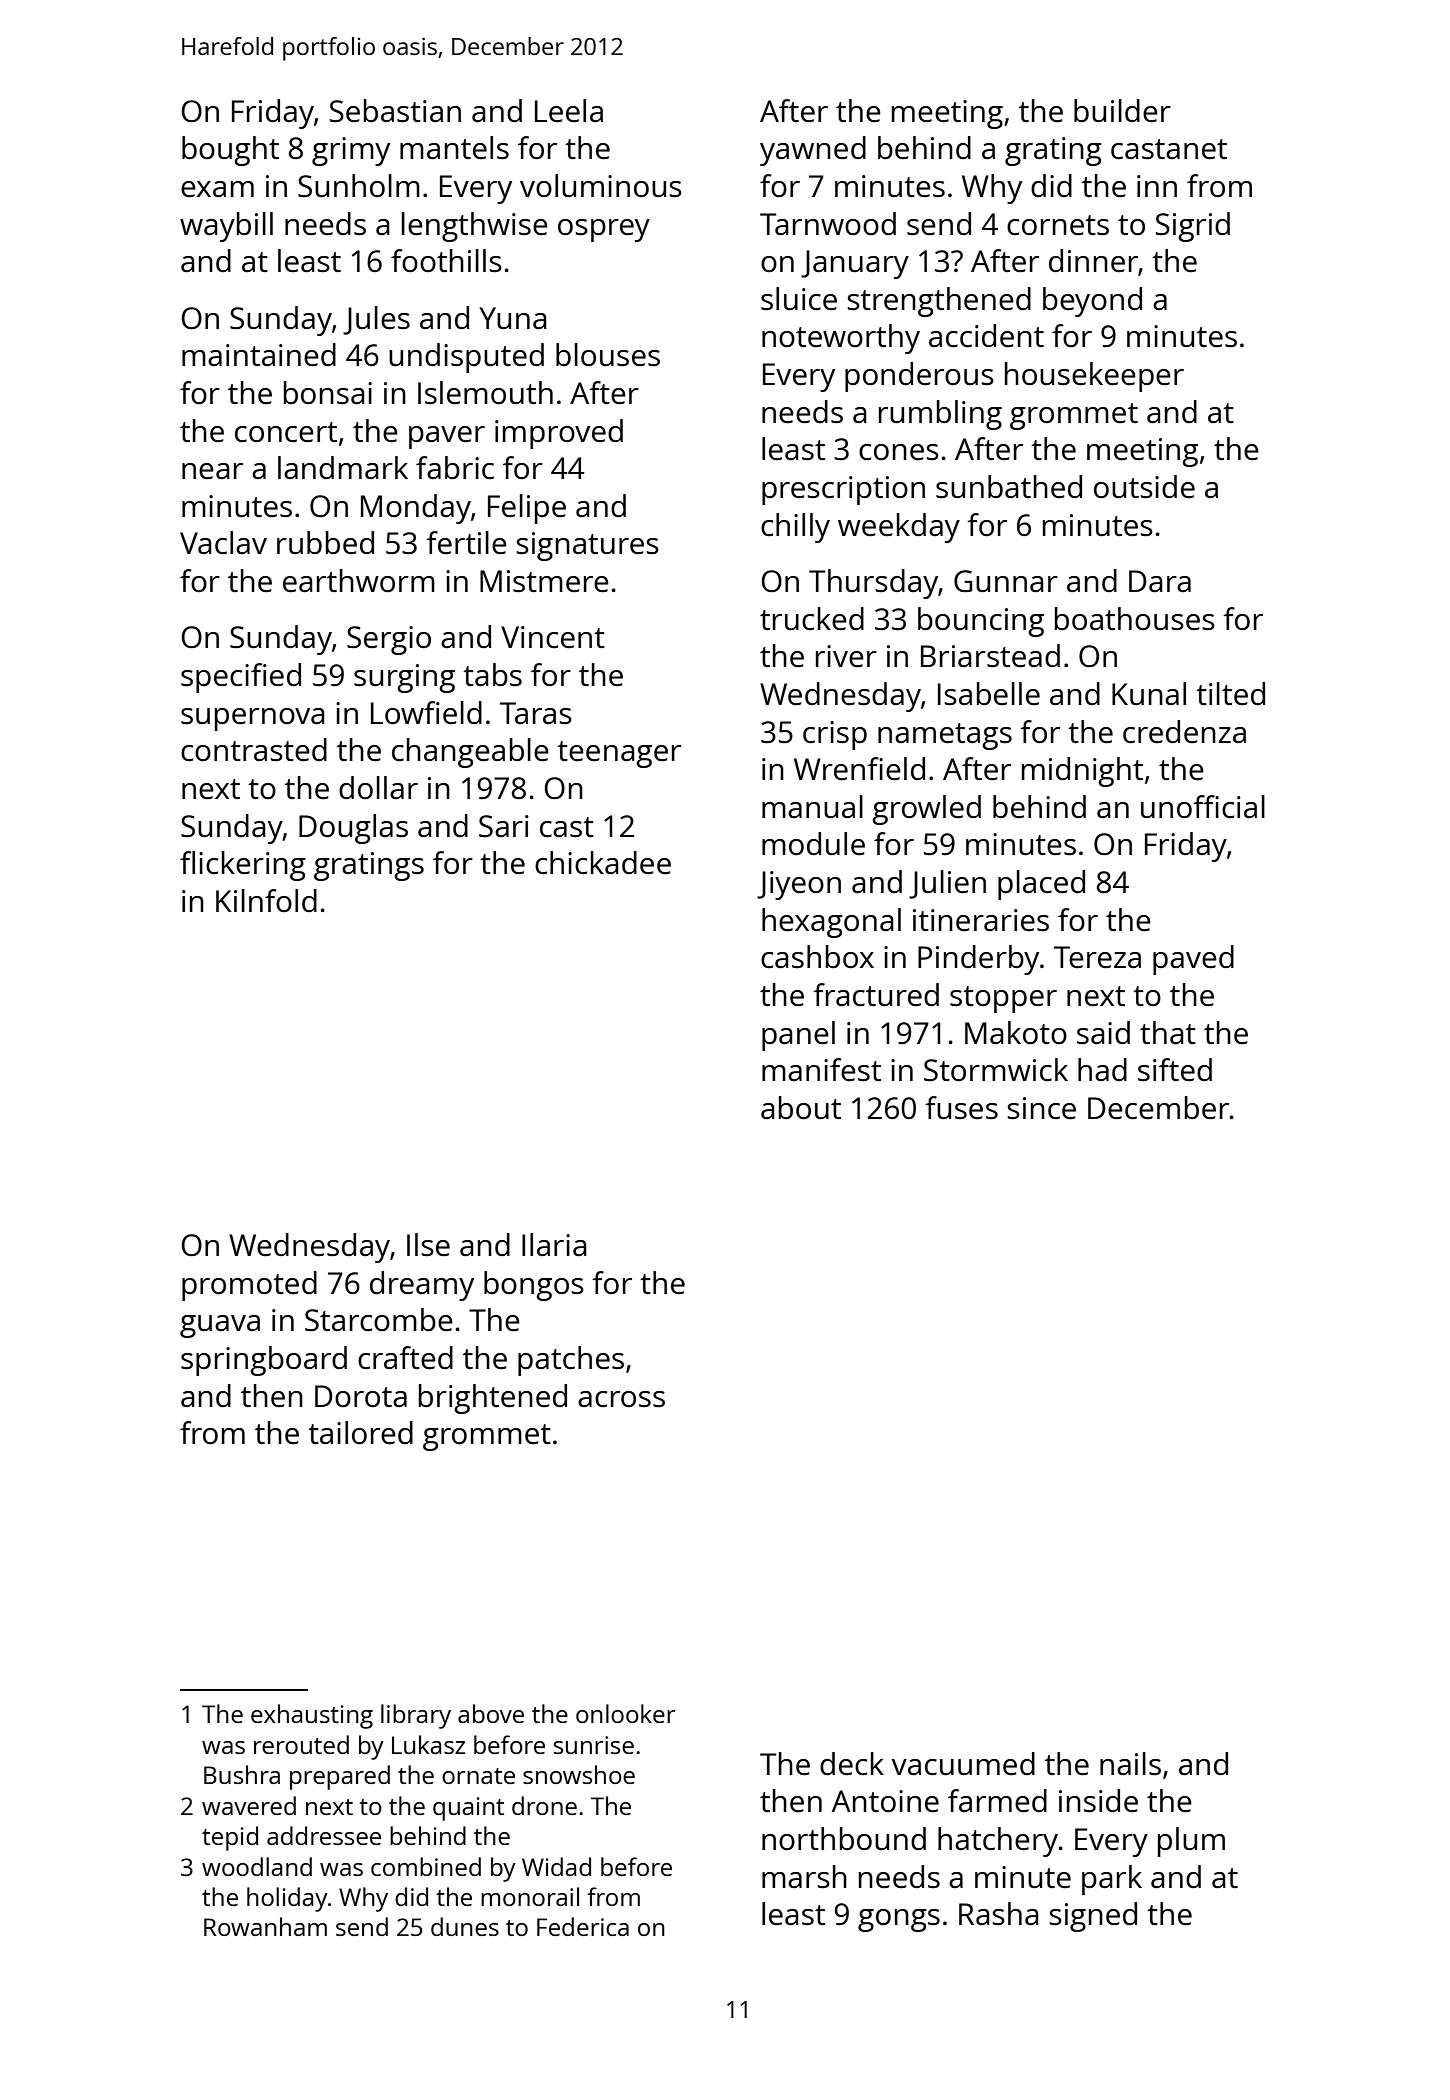  What do you see at coordinates (621, 1399) in the screenshot?
I see `across` at bounding box center [621, 1399].
